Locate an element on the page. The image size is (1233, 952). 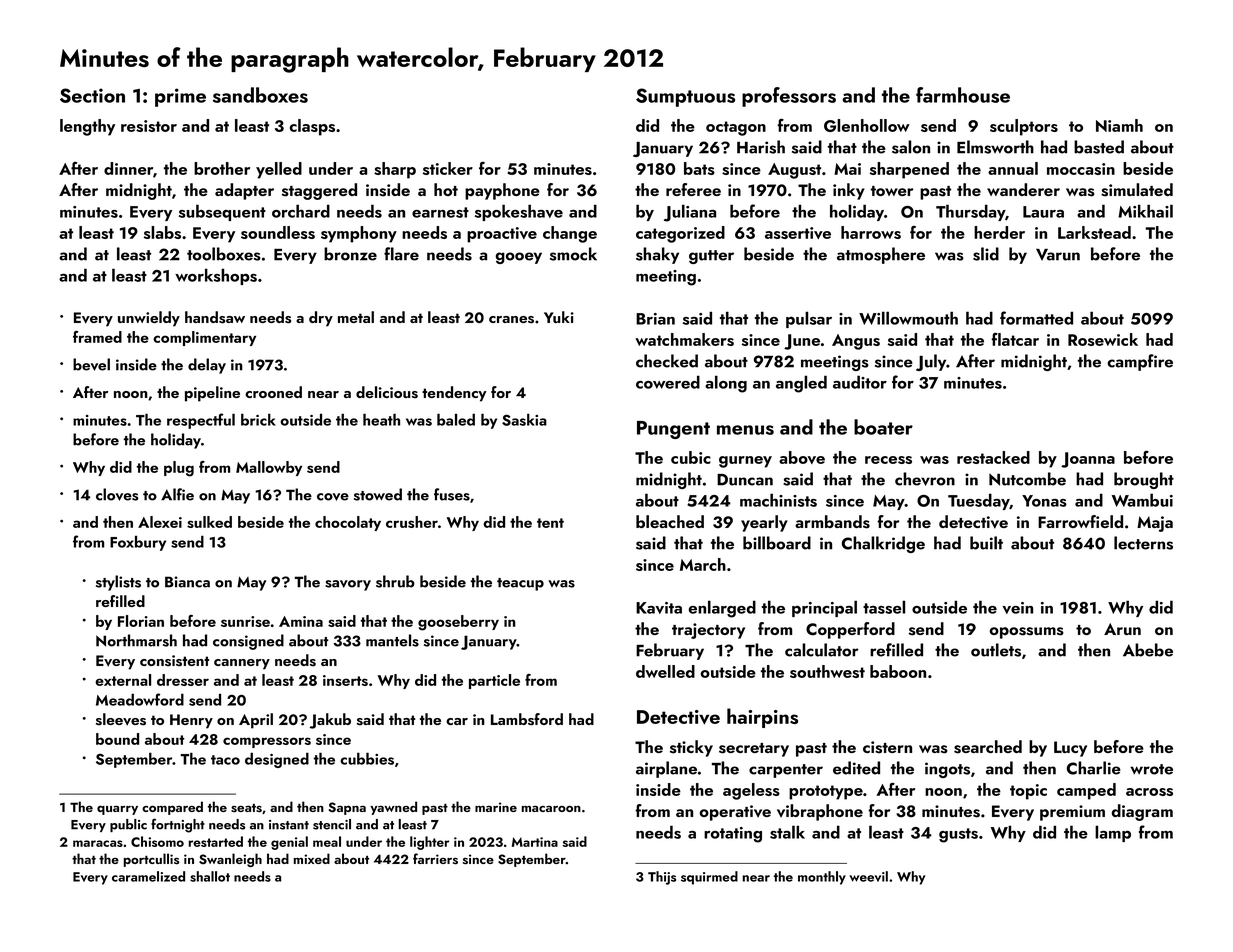
shallot is located at coordinates (210, 876).
